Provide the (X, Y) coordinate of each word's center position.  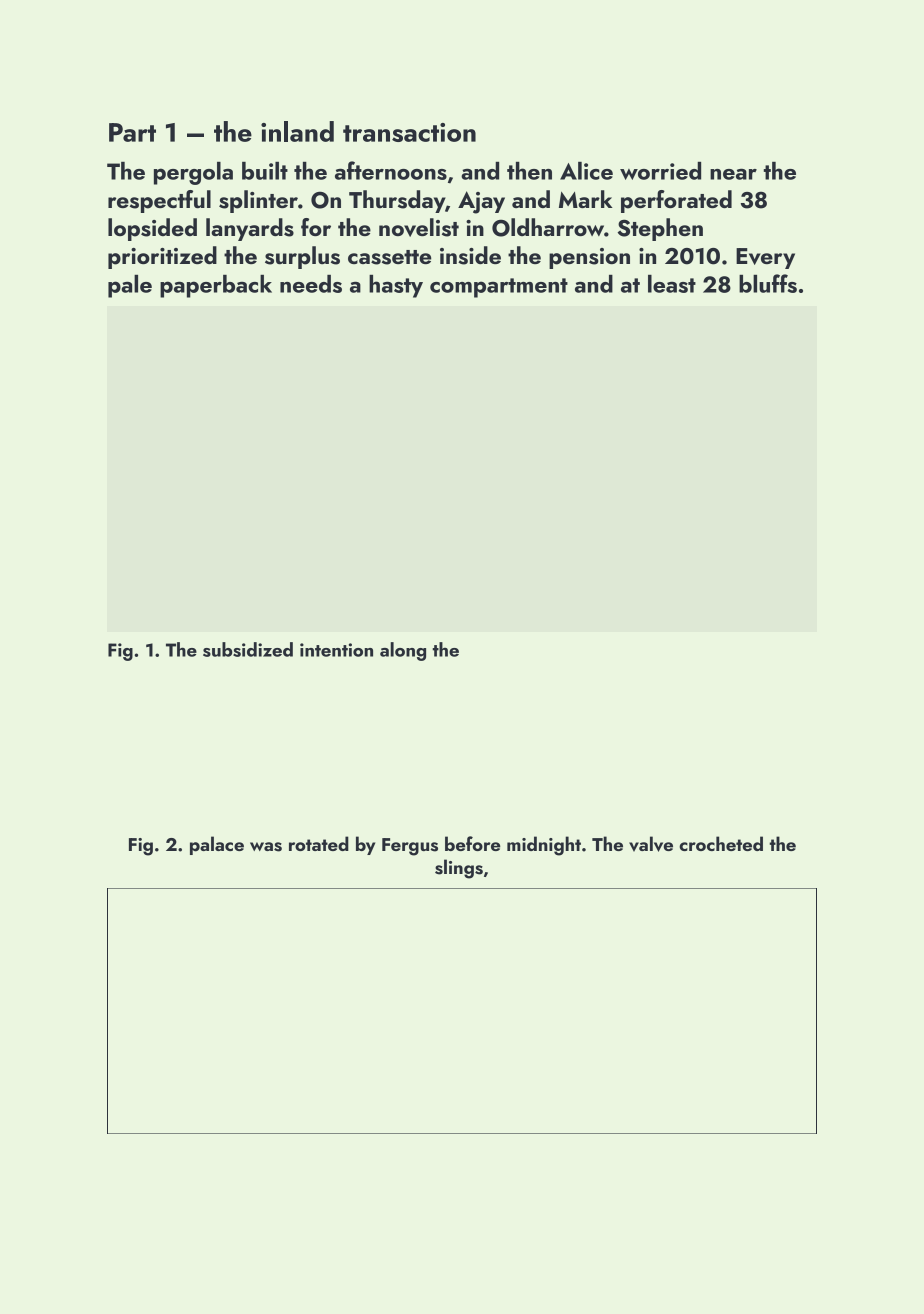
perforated (676, 201)
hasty (396, 286)
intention (336, 650)
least (672, 284)
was (266, 847)
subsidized (248, 649)
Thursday (397, 201)
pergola (193, 173)
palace (217, 845)
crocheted (721, 843)
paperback (216, 286)
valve (651, 844)
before (472, 843)
